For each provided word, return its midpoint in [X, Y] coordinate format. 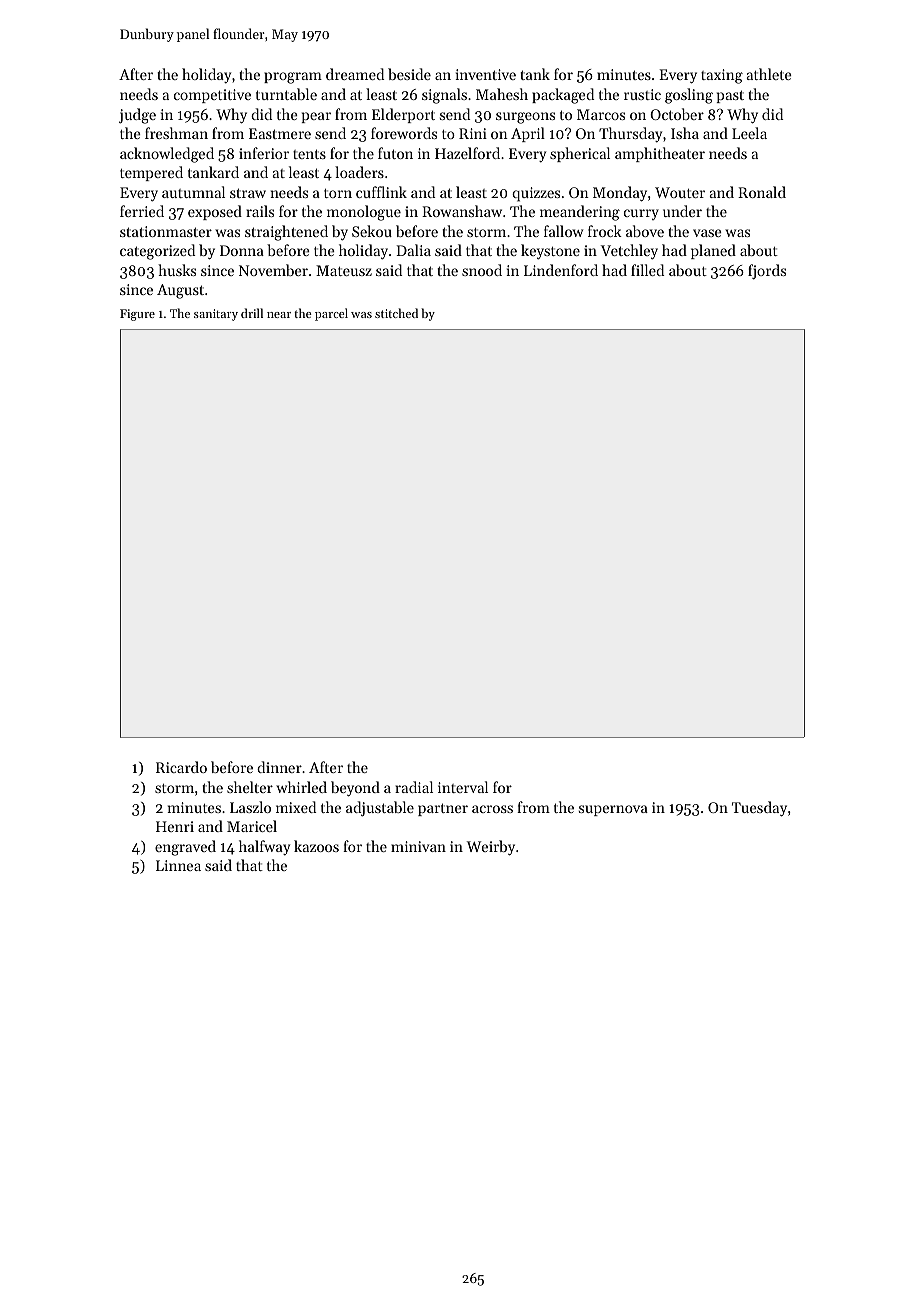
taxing [722, 76]
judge [137, 116]
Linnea [178, 865]
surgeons [525, 118]
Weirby [491, 848]
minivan [418, 846]
